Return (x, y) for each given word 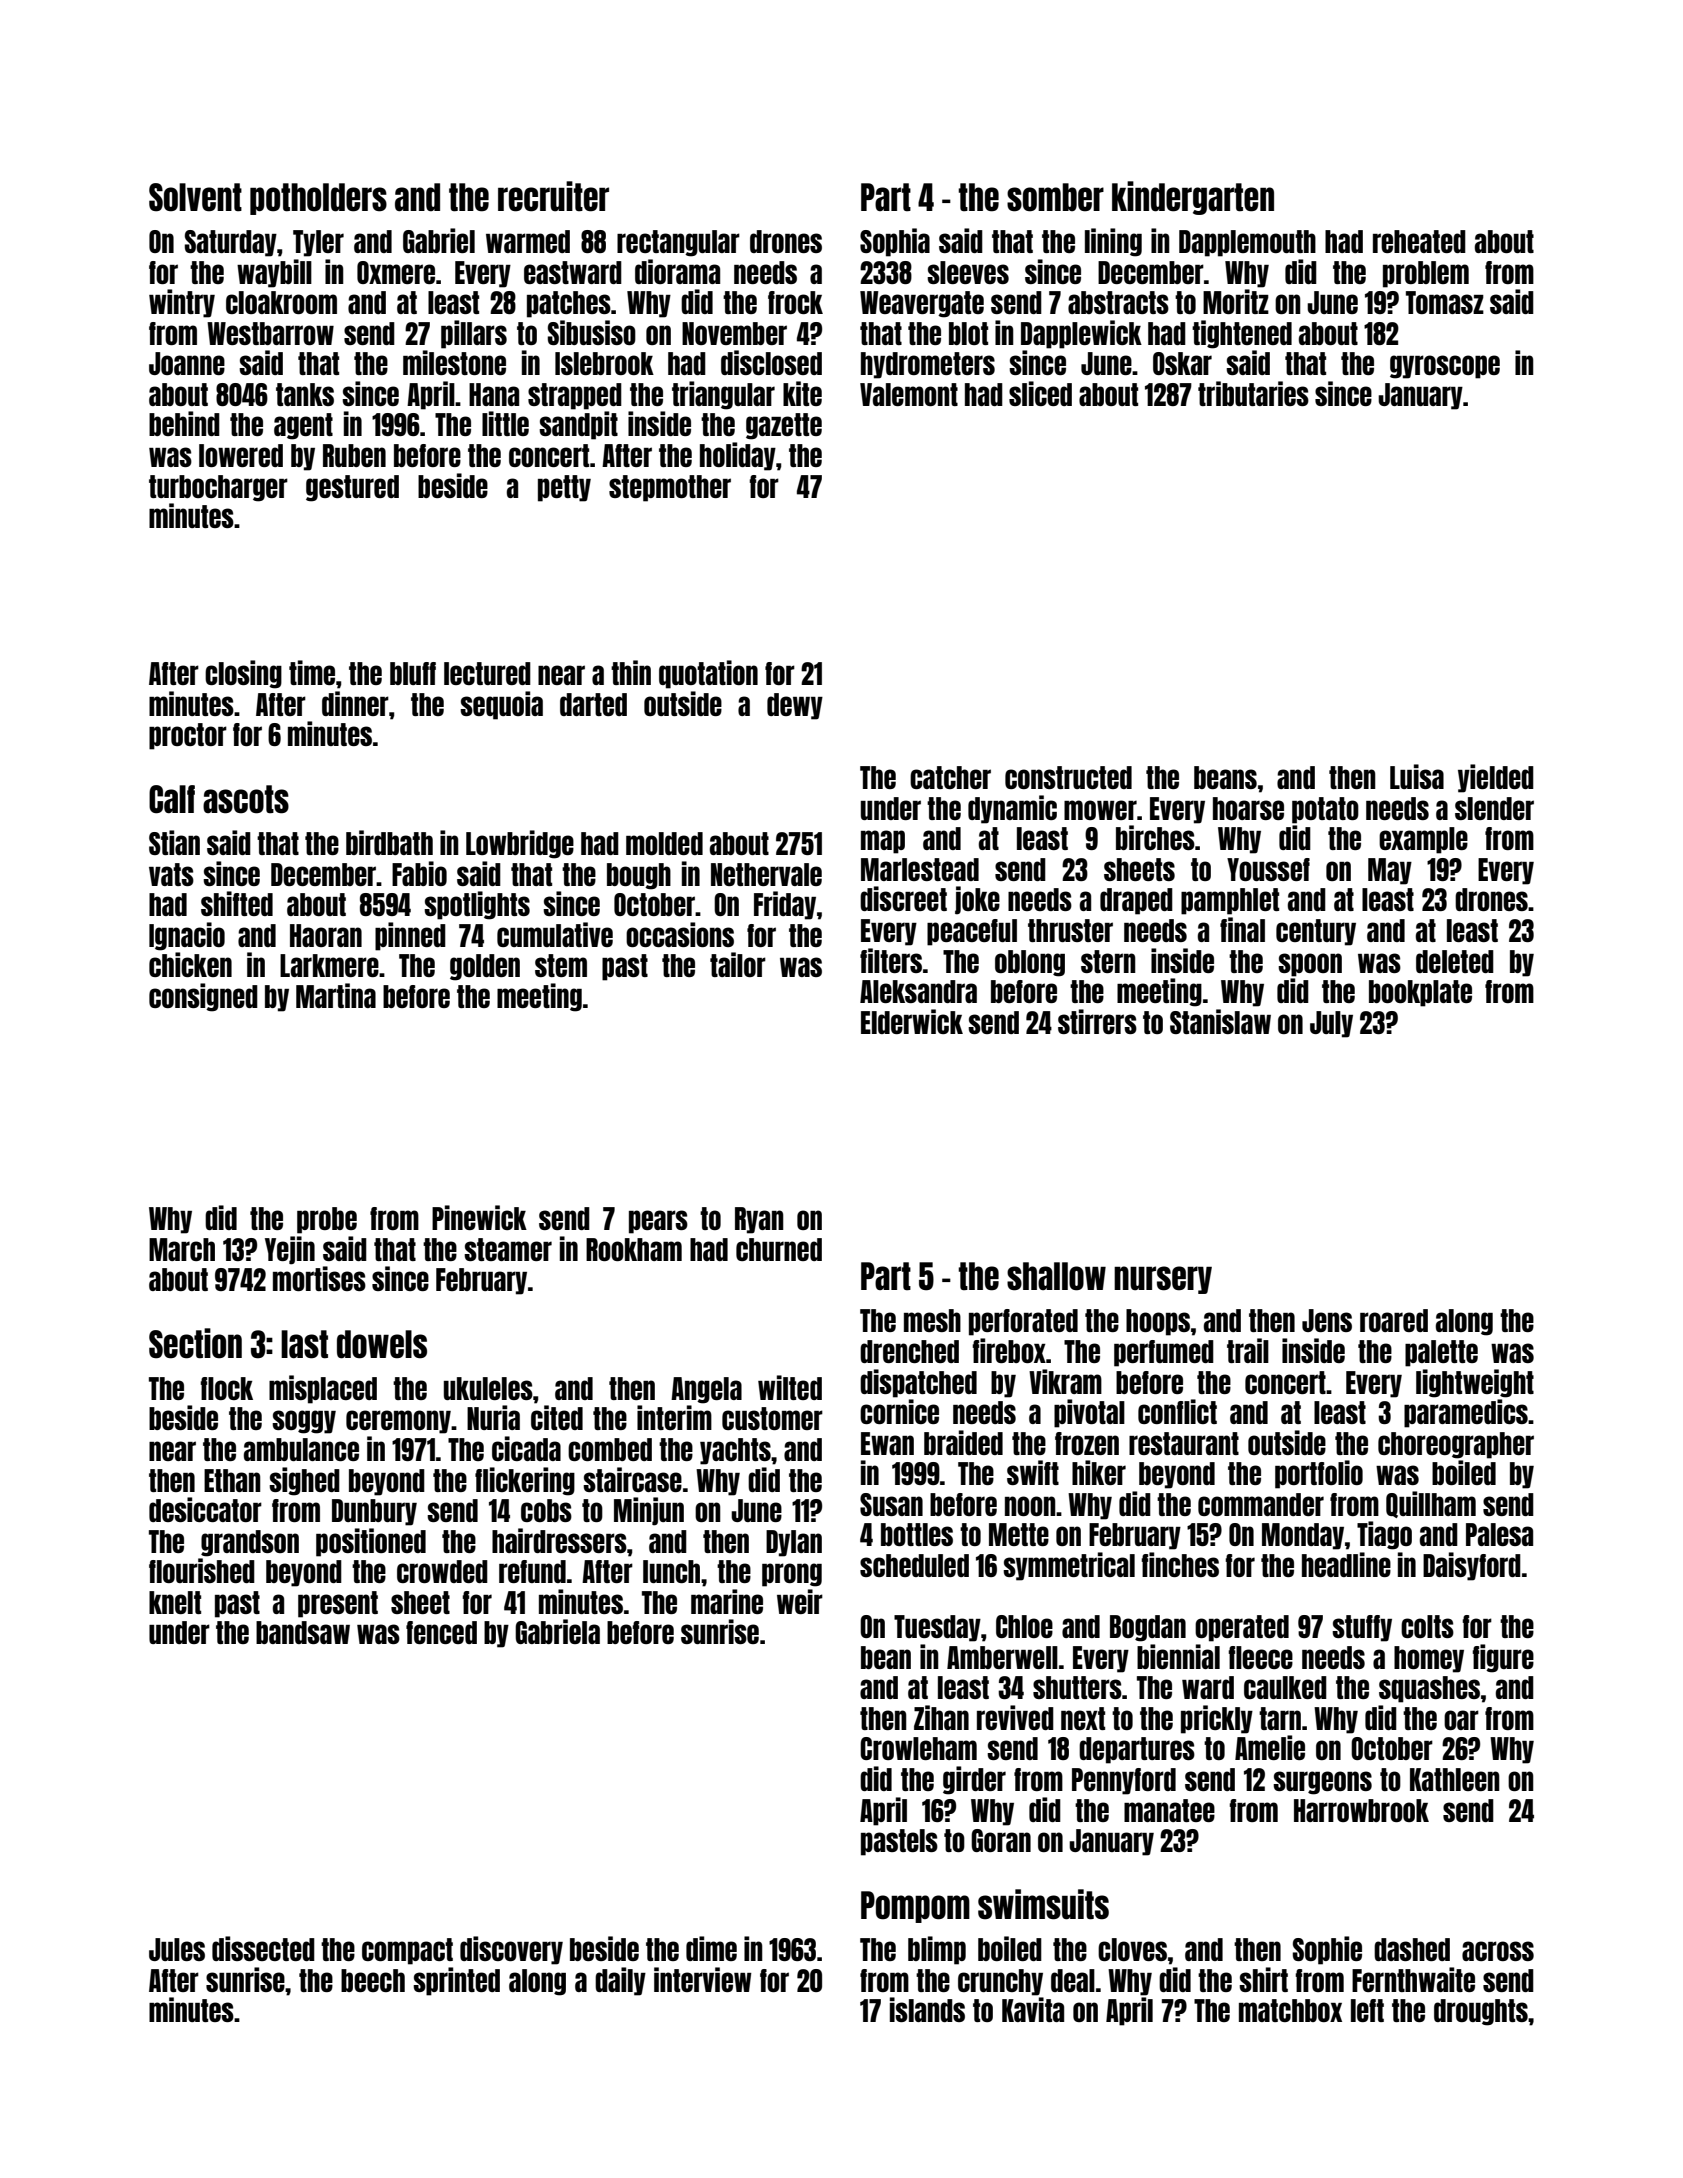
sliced (1040, 393)
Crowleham (918, 1748)
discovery (511, 1950)
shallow (1056, 1276)
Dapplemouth (1247, 243)
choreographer (1456, 1445)
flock (226, 1388)
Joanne (187, 363)
